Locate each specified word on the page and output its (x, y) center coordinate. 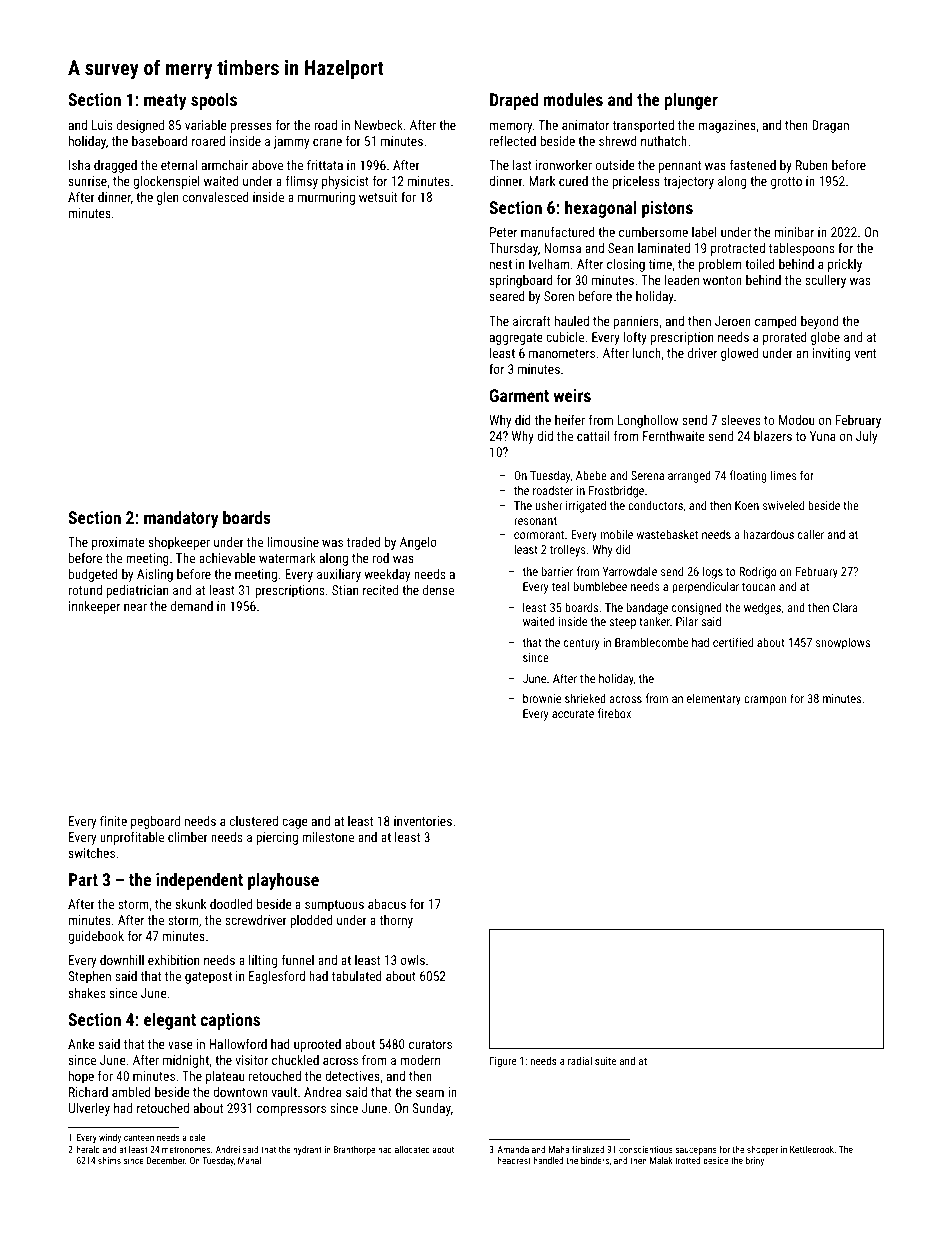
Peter (503, 232)
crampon (765, 701)
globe (825, 338)
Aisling (155, 575)
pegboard (155, 822)
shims (109, 1160)
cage (295, 823)
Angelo (418, 543)
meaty (165, 102)
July (866, 437)
